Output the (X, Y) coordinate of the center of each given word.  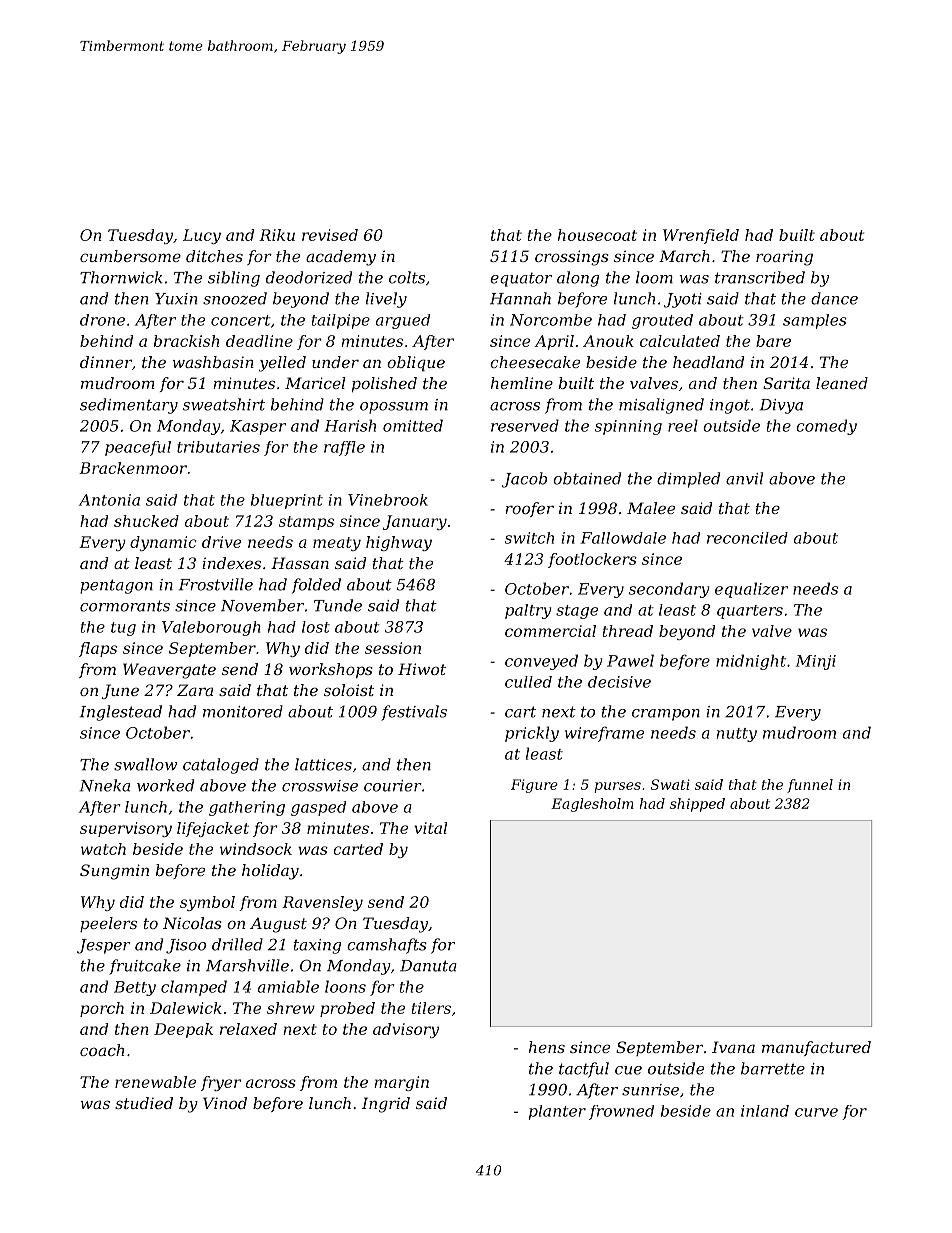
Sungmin (114, 872)
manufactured (816, 1048)
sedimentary (129, 406)
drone (102, 320)
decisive (619, 682)
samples (815, 321)
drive (221, 542)
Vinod (225, 1103)
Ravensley (322, 903)
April (554, 342)
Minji (816, 662)
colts (407, 277)
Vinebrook (388, 500)
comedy (826, 427)
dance (834, 298)
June (120, 691)
